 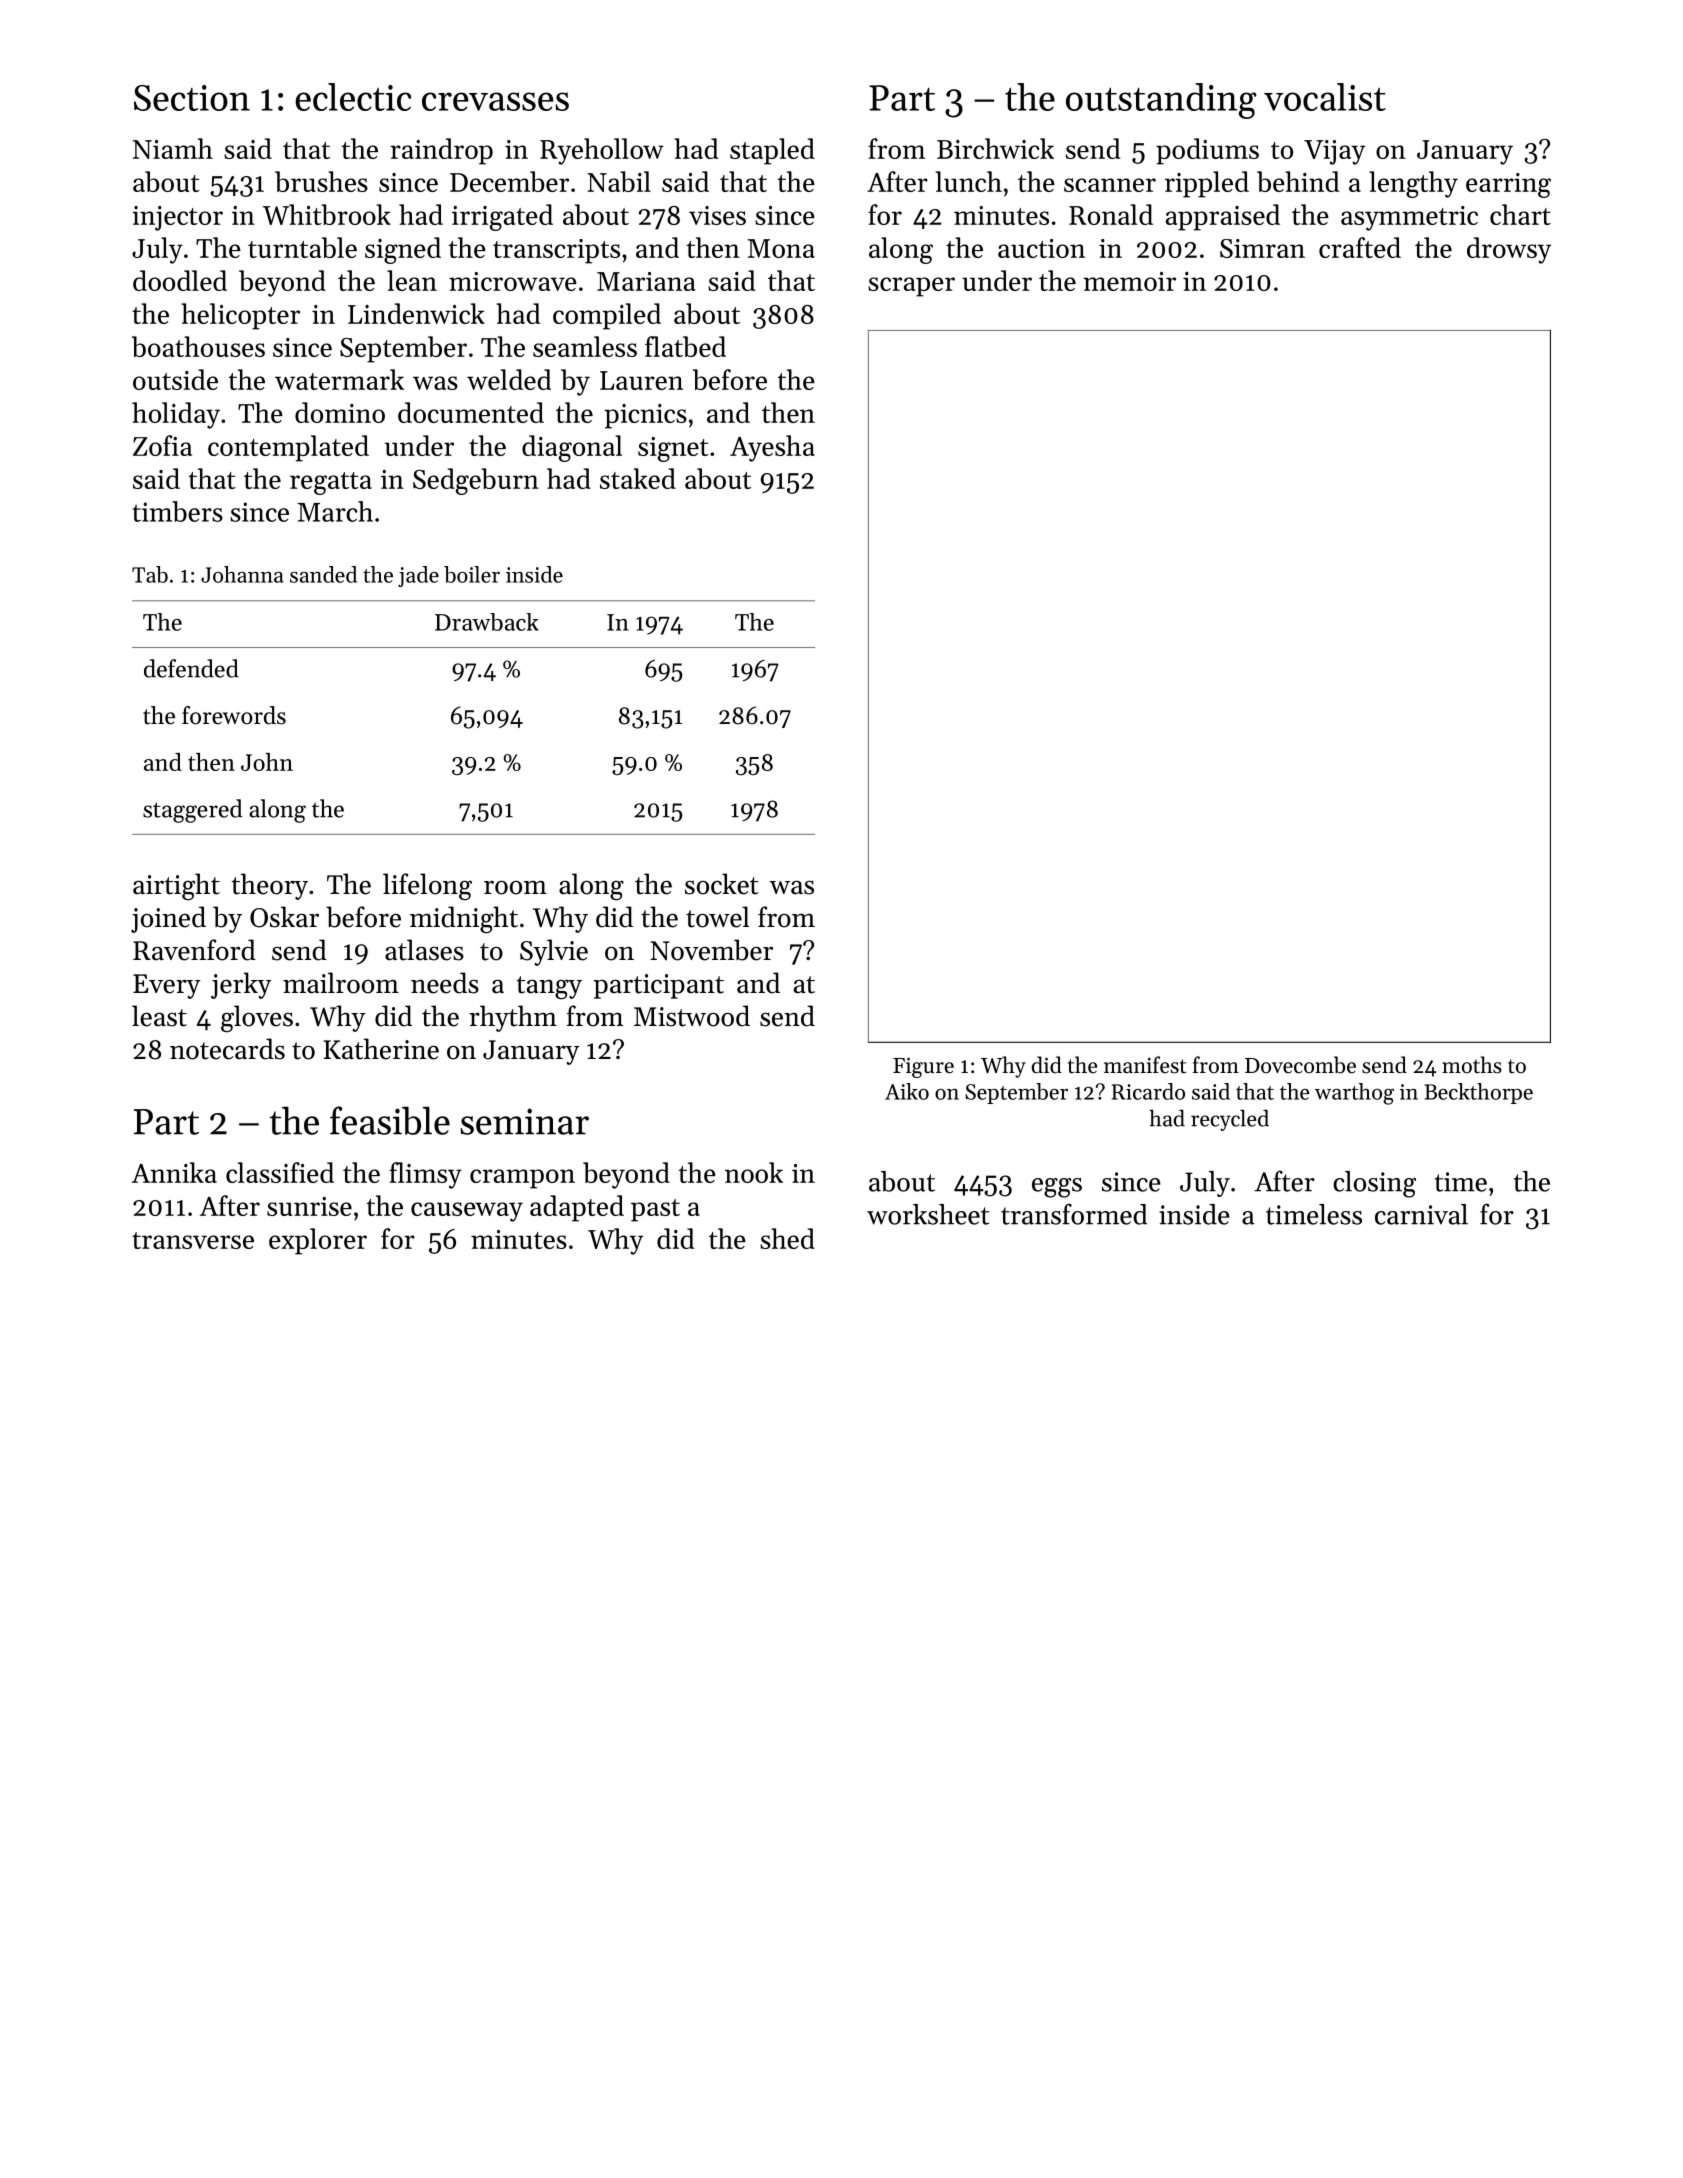 I want to click on socket, so click(x=721, y=884).
